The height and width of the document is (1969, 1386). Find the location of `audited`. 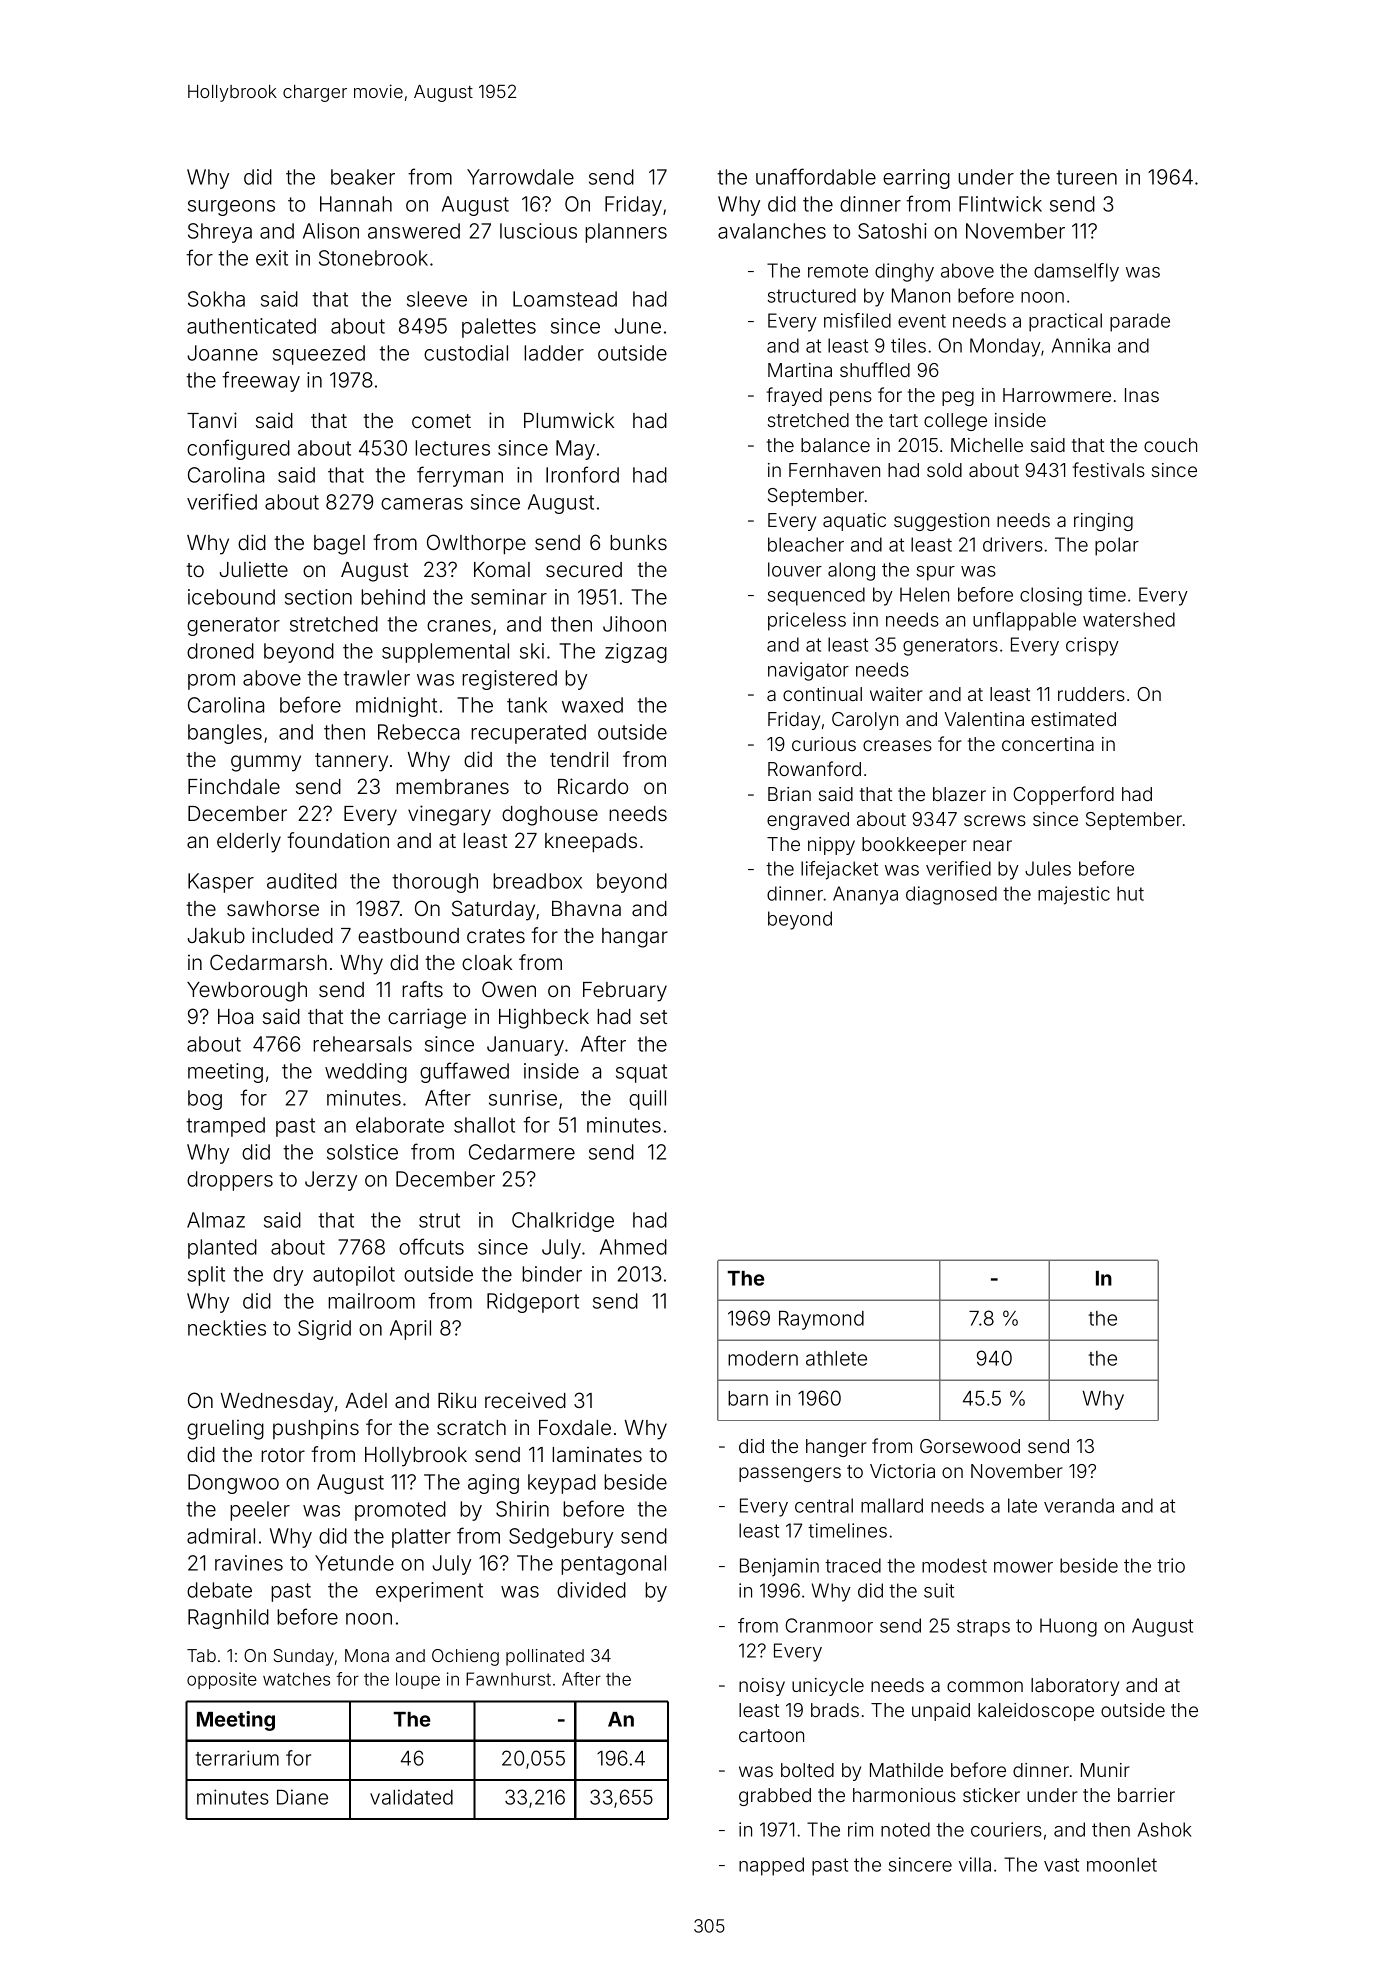

audited is located at coordinates (302, 881).
